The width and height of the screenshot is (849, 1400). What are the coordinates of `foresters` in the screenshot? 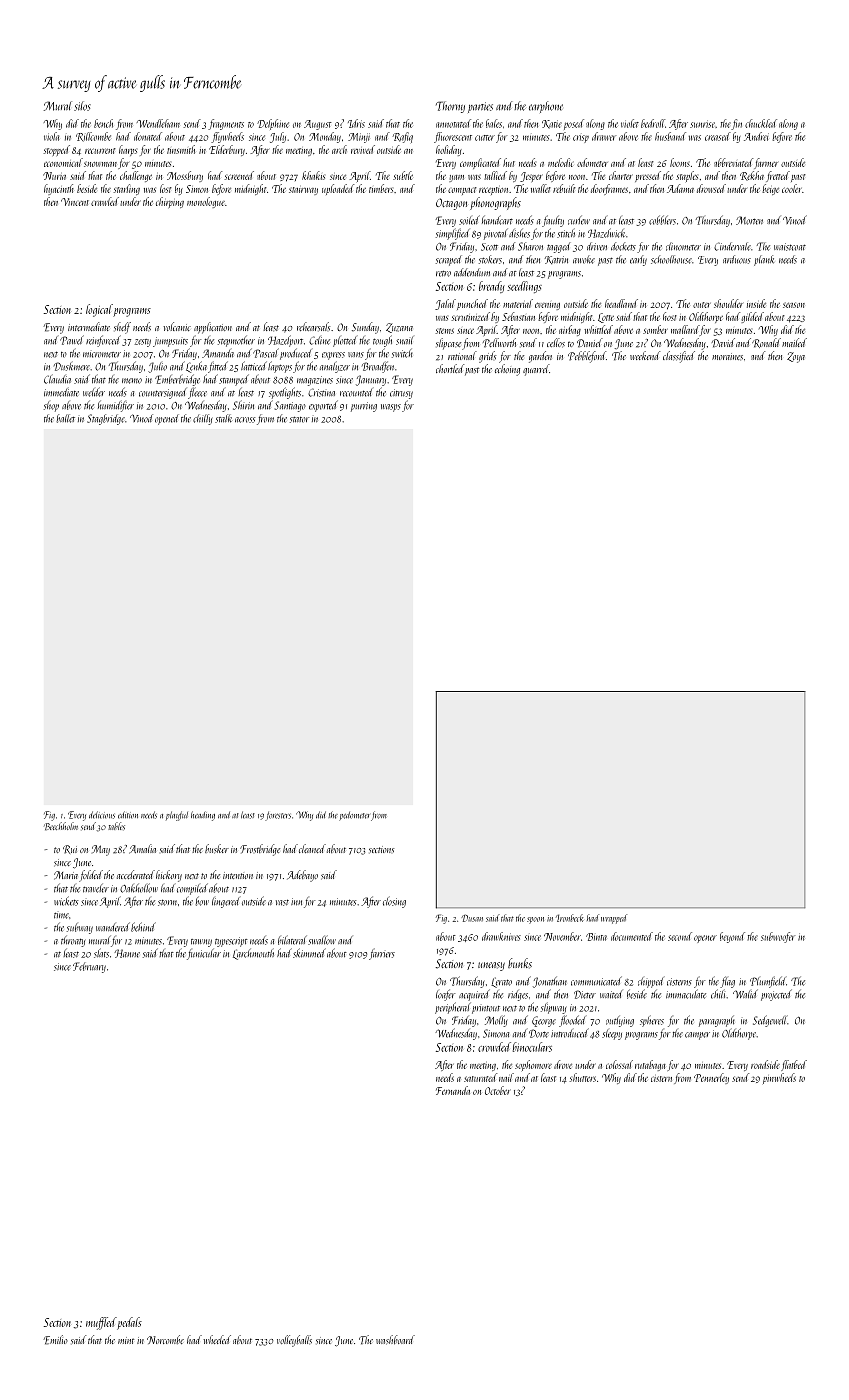 It's located at (278, 816).
